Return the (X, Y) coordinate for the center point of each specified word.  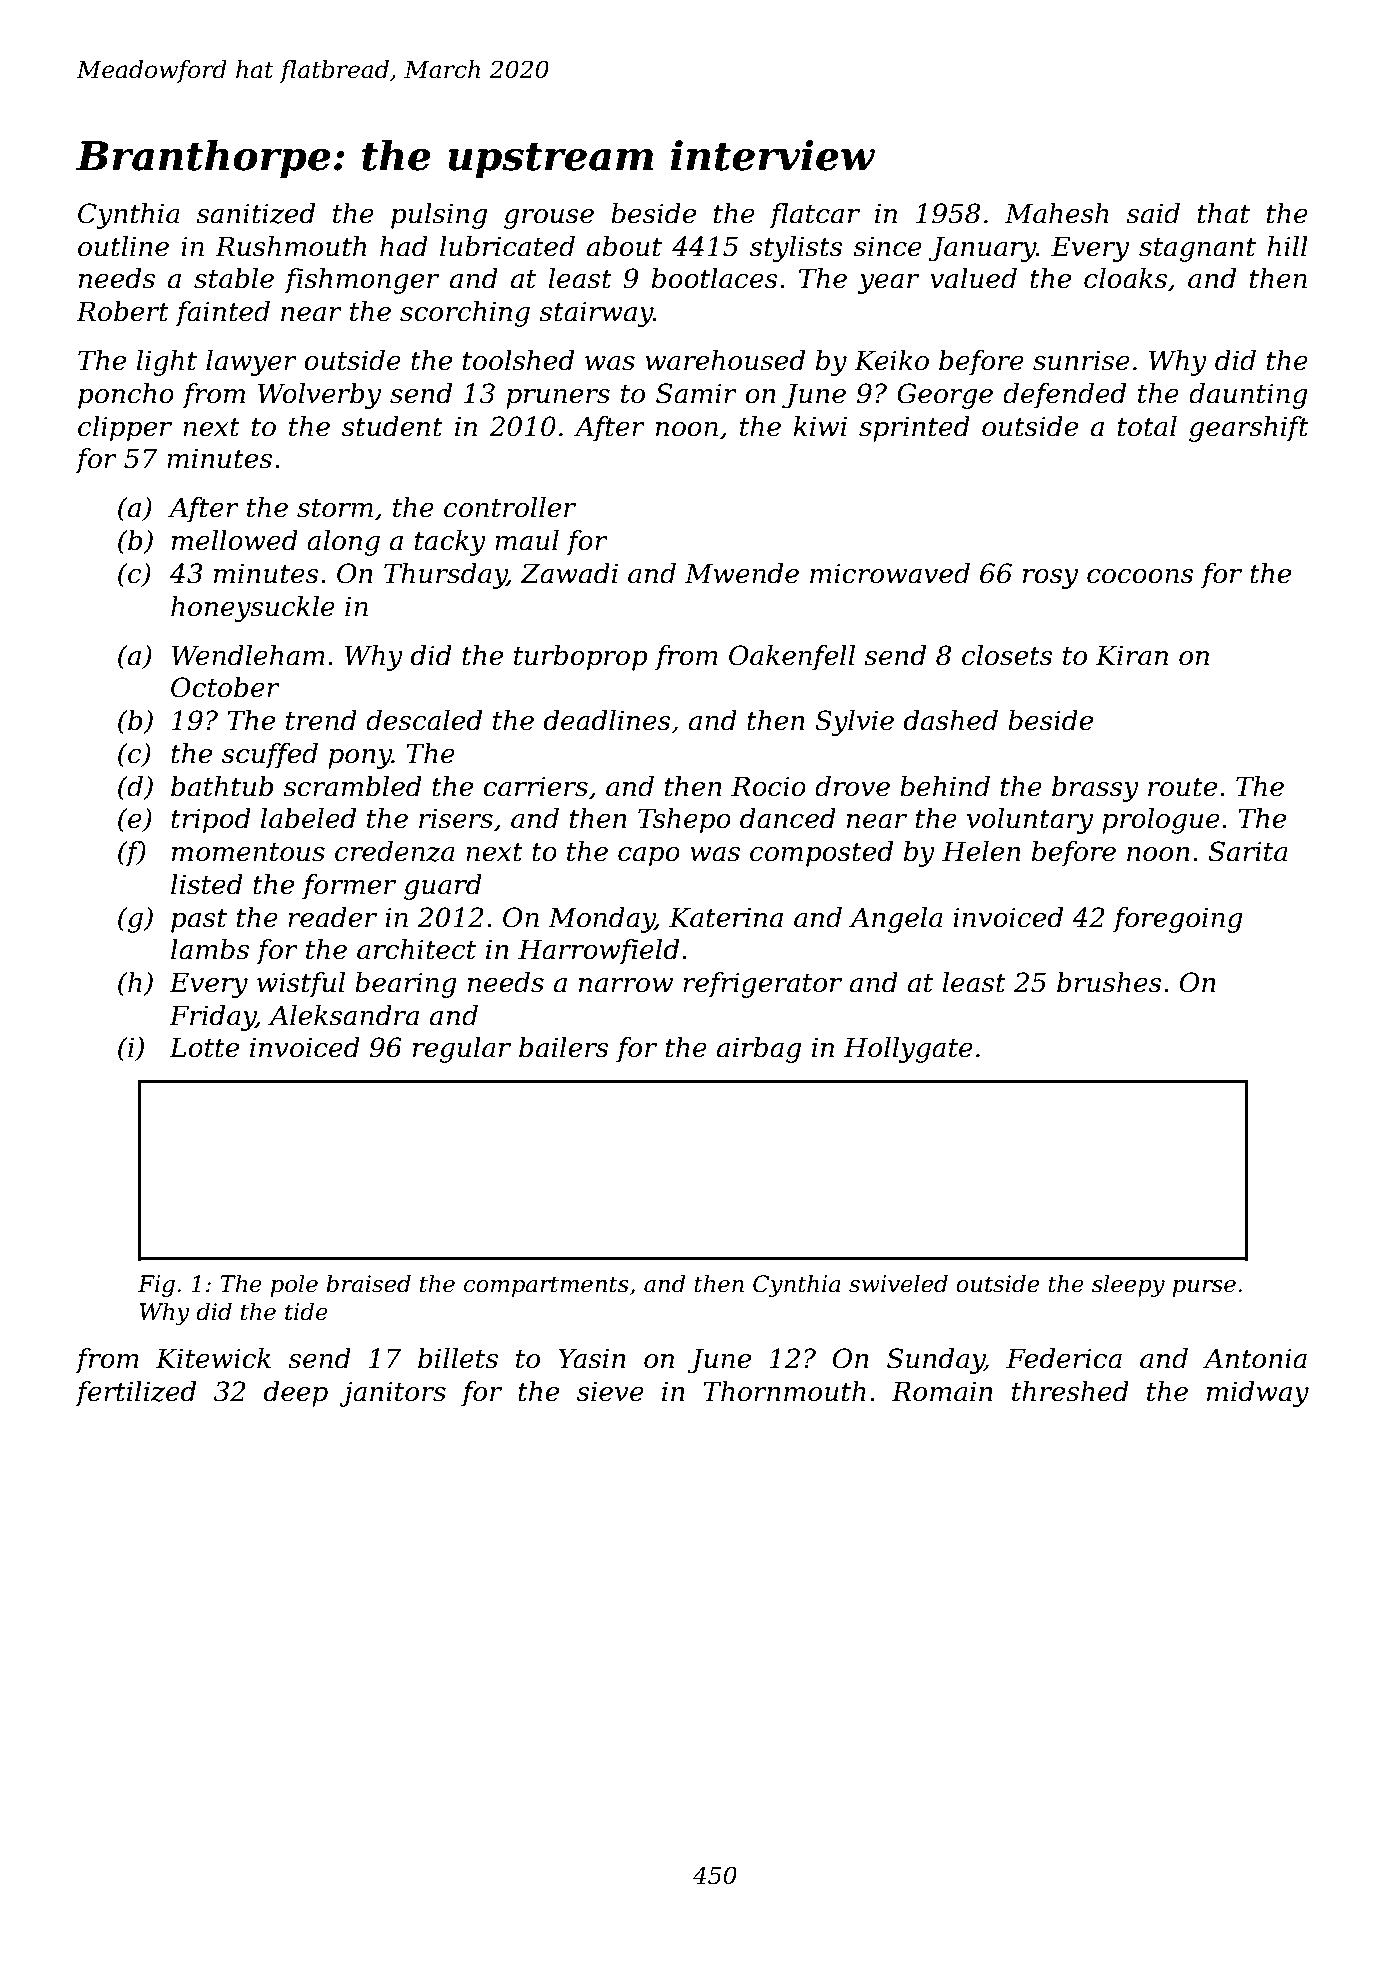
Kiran (1132, 655)
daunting (1248, 396)
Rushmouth (290, 246)
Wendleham (248, 655)
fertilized (135, 1394)
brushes (1109, 982)
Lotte (204, 1047)
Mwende (742, 573)
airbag (759, 1050)
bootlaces (715, 278)
